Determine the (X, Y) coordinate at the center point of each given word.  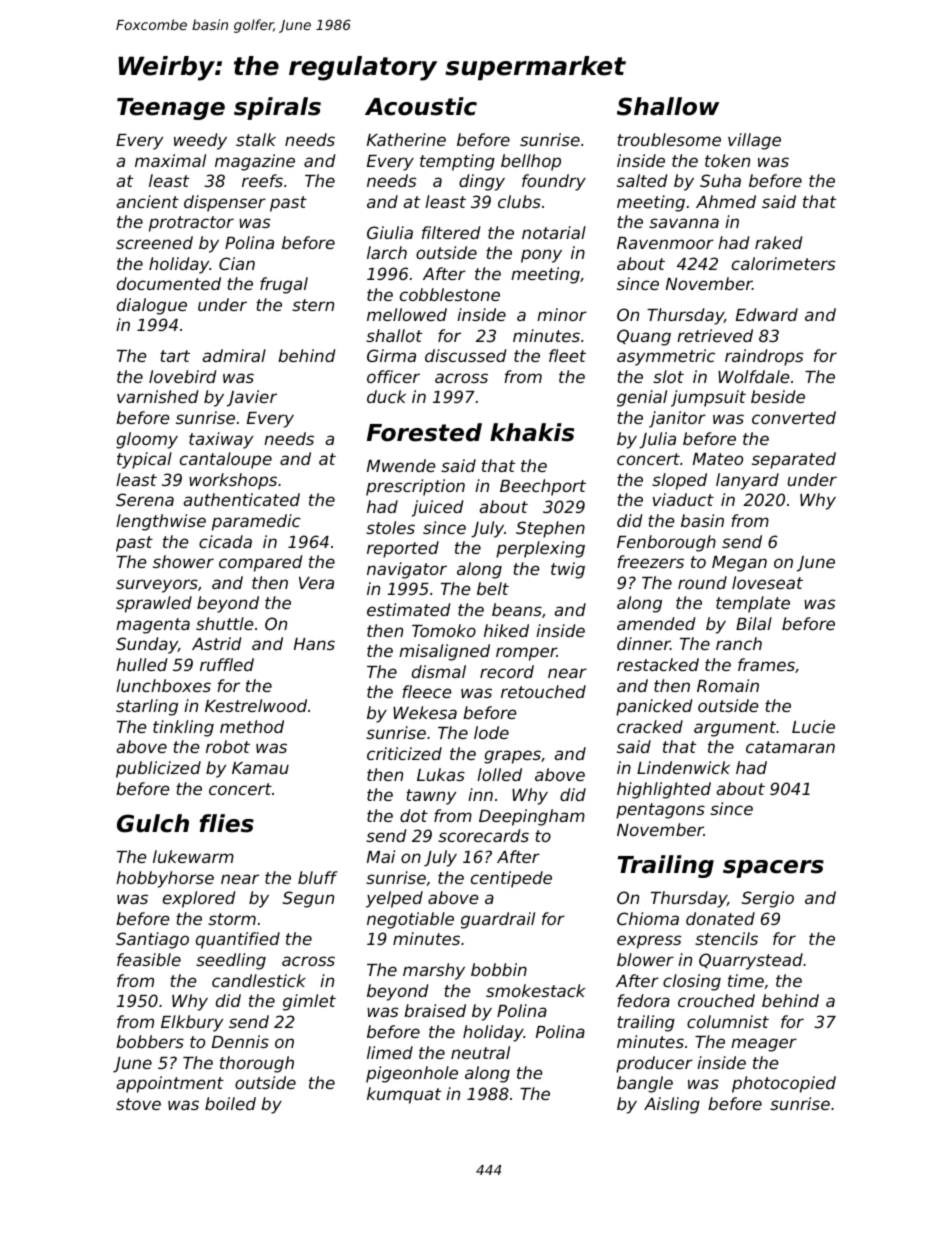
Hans (314, 644)
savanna (684, 223)
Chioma (648, 918)
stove (138, 1104)
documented (169, 283)
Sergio (768, 899)
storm (232, 919)
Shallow (668, 106)
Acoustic (421, 106)
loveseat (767, 582)
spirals (277, 108)
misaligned (444, 652)
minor (562, 314)
